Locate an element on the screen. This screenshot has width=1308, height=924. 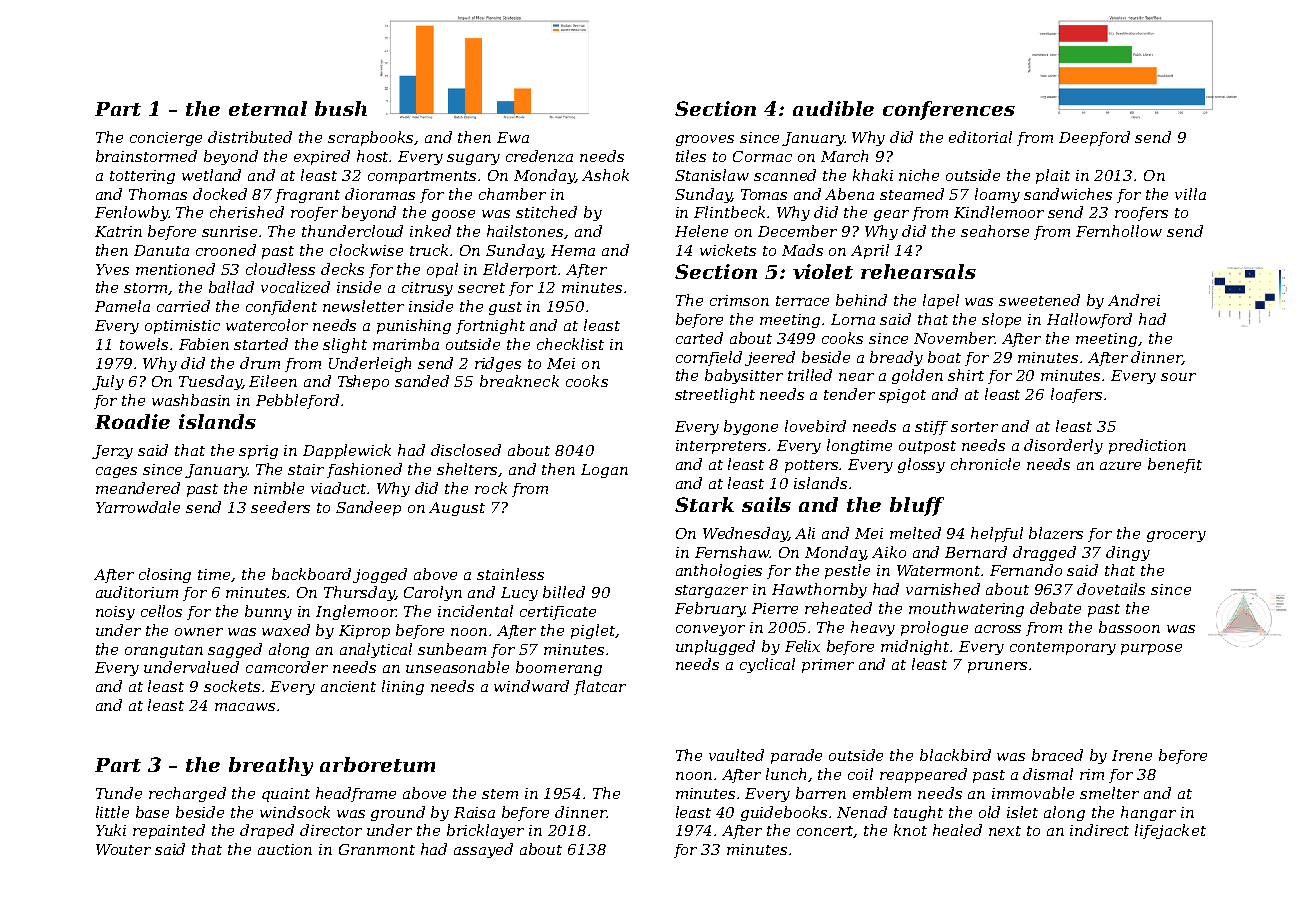
audible is located at coordinates (833, 108).
